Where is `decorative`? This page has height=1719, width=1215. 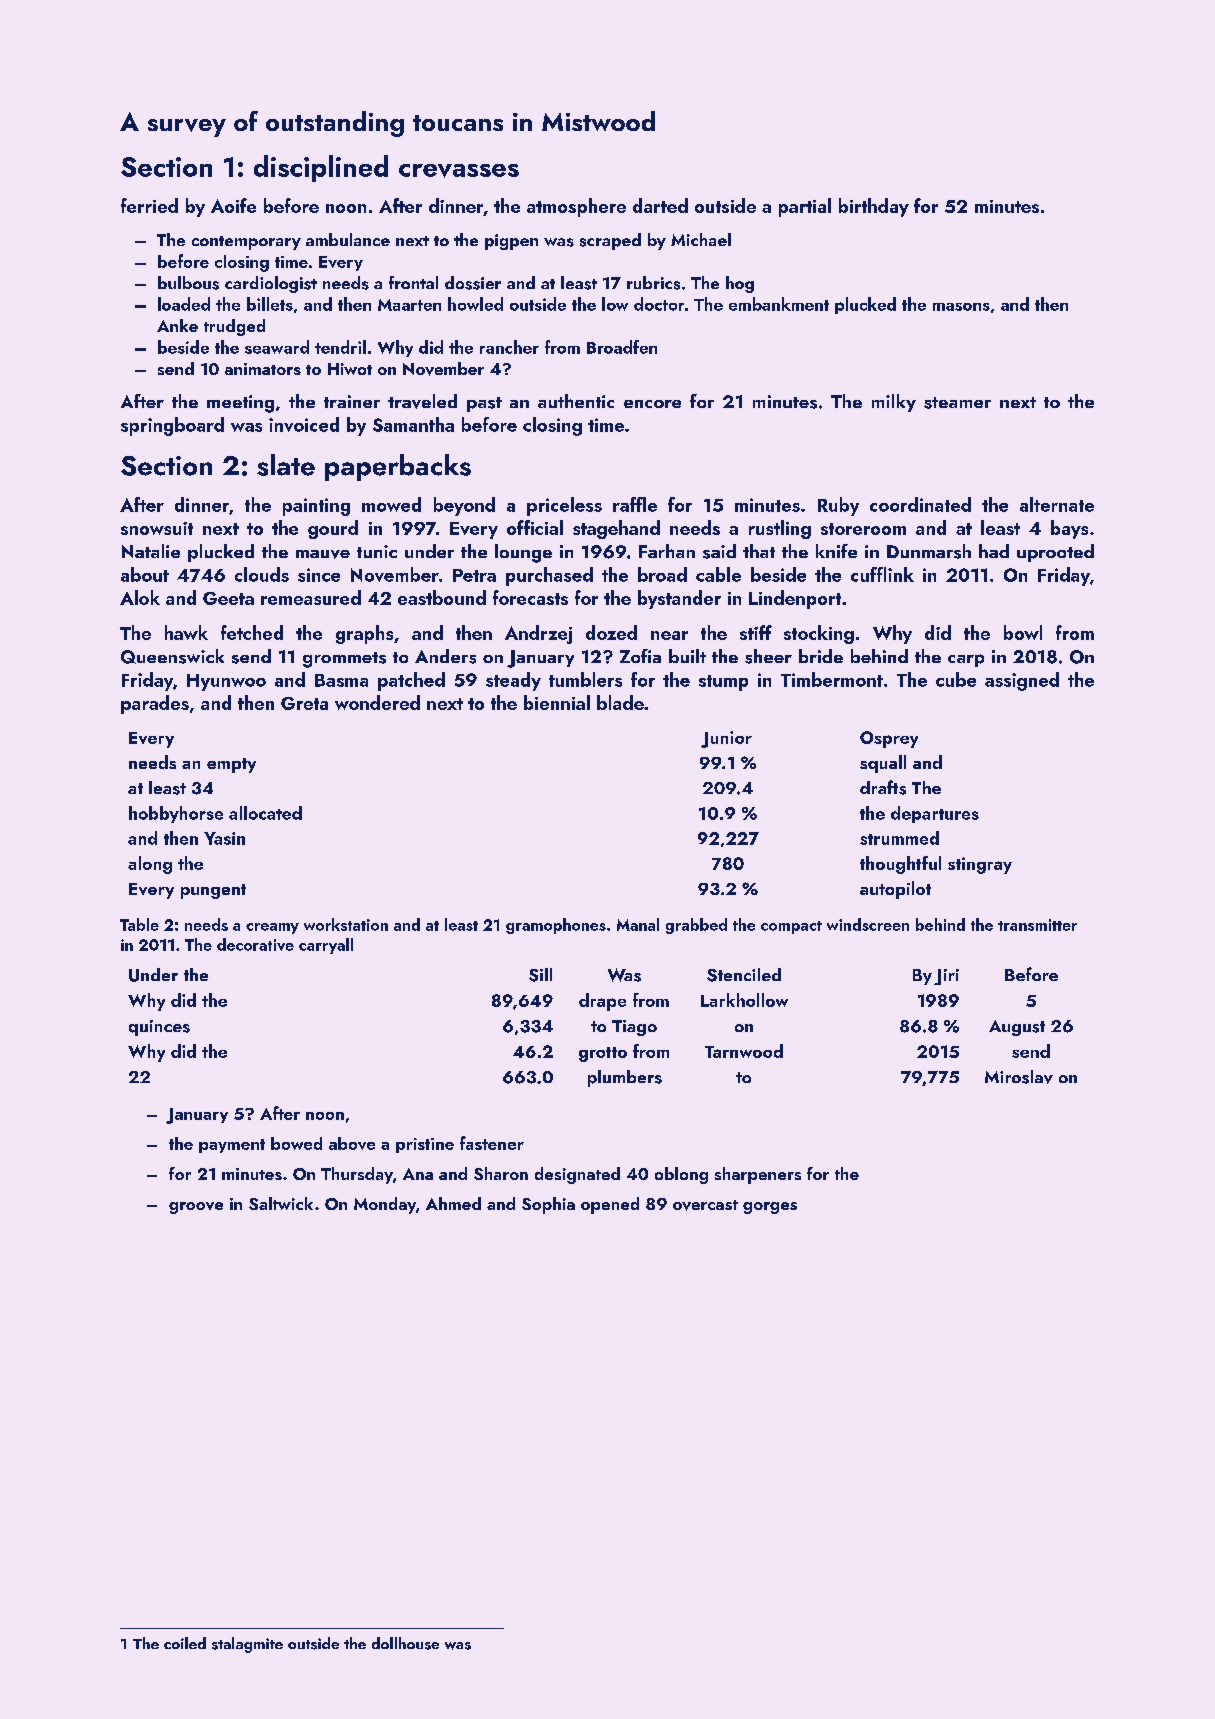 decorative is located at coordinates (255, 944).
